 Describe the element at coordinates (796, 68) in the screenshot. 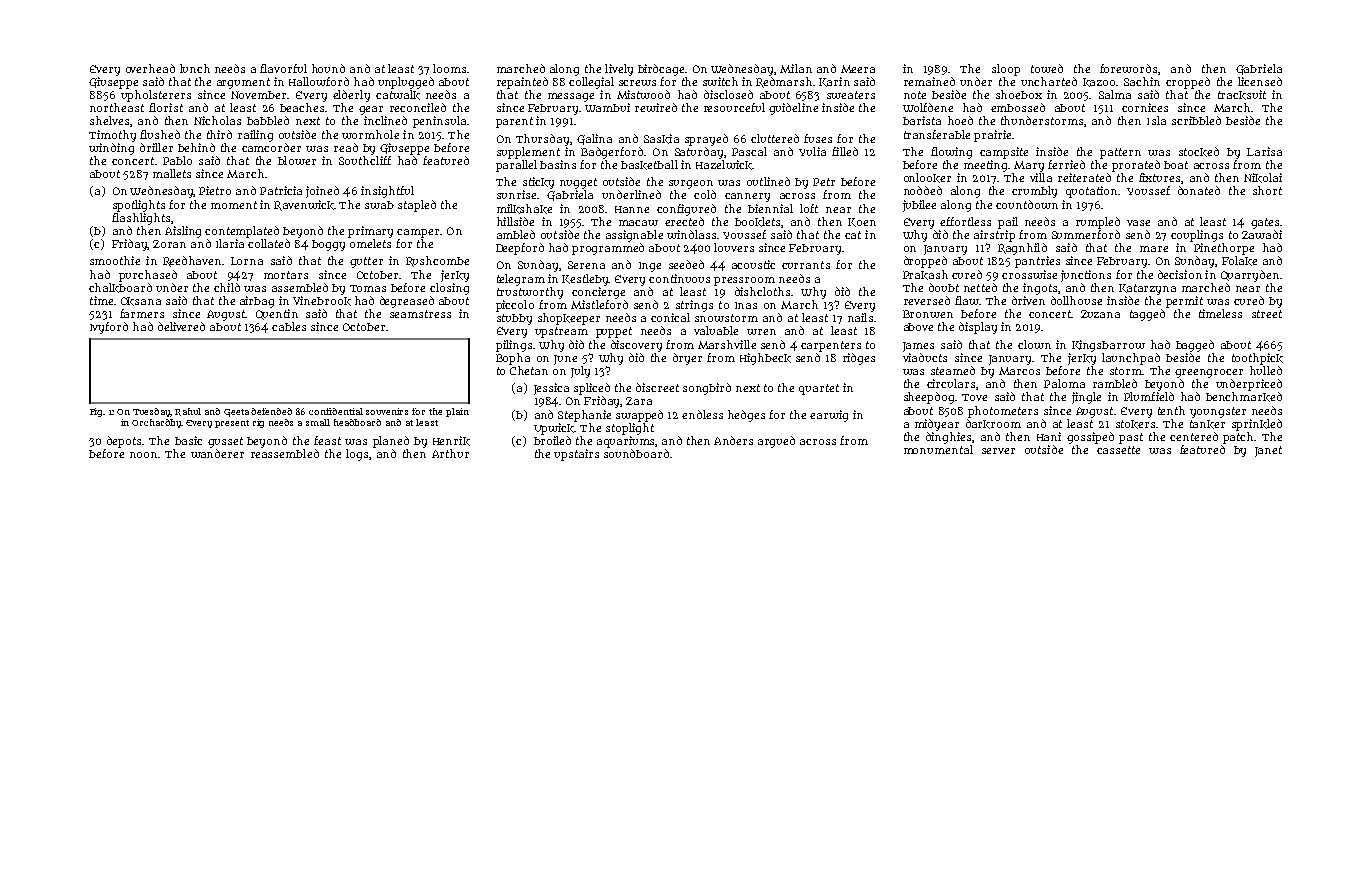

I see `Milan` at that location.
